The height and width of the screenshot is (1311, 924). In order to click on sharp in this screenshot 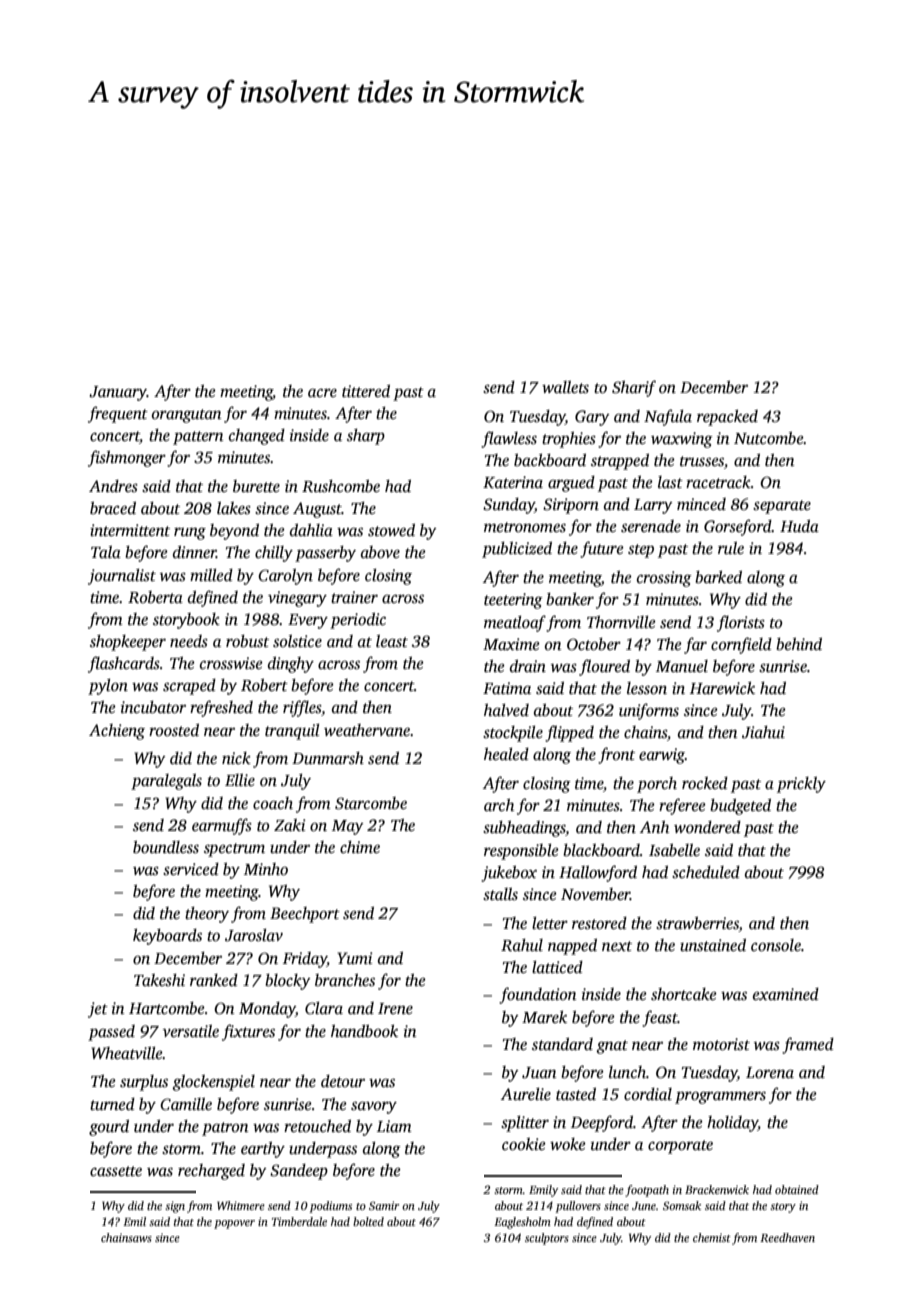, I will do `click(366, 437)`.
